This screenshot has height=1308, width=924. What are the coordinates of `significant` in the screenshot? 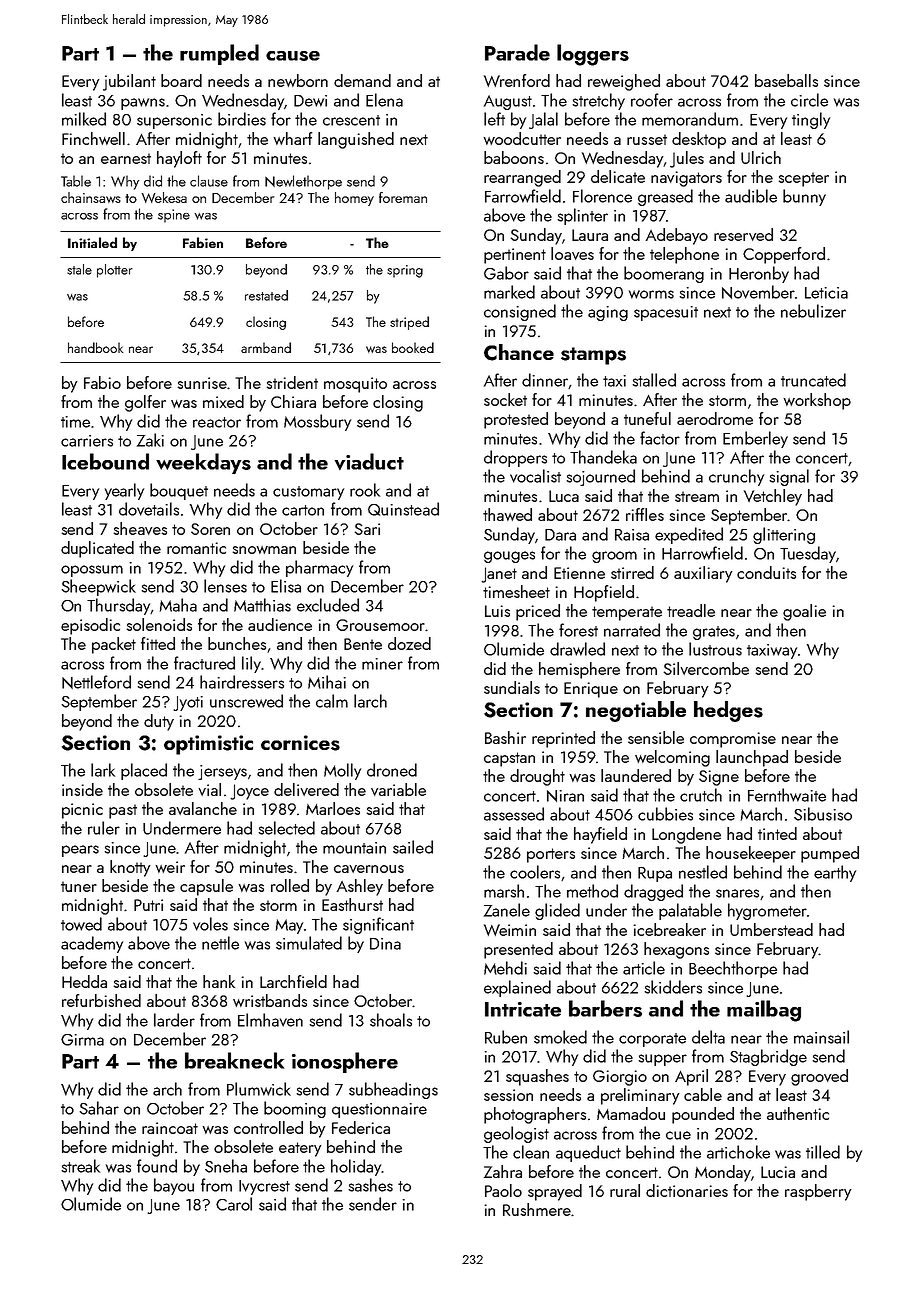 It's located at (378, 925).
